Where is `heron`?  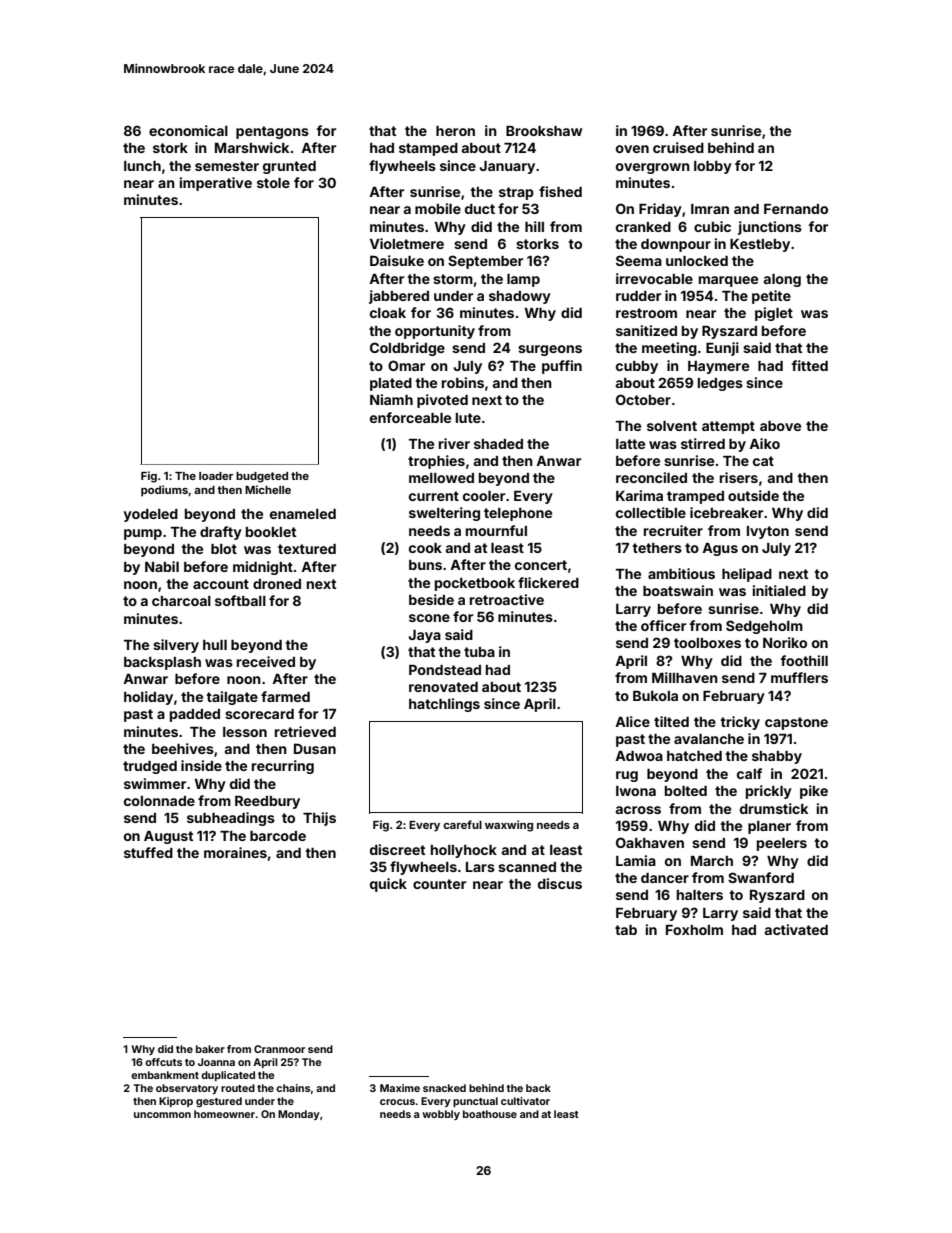 heron is located at coordinates (455, 131).
